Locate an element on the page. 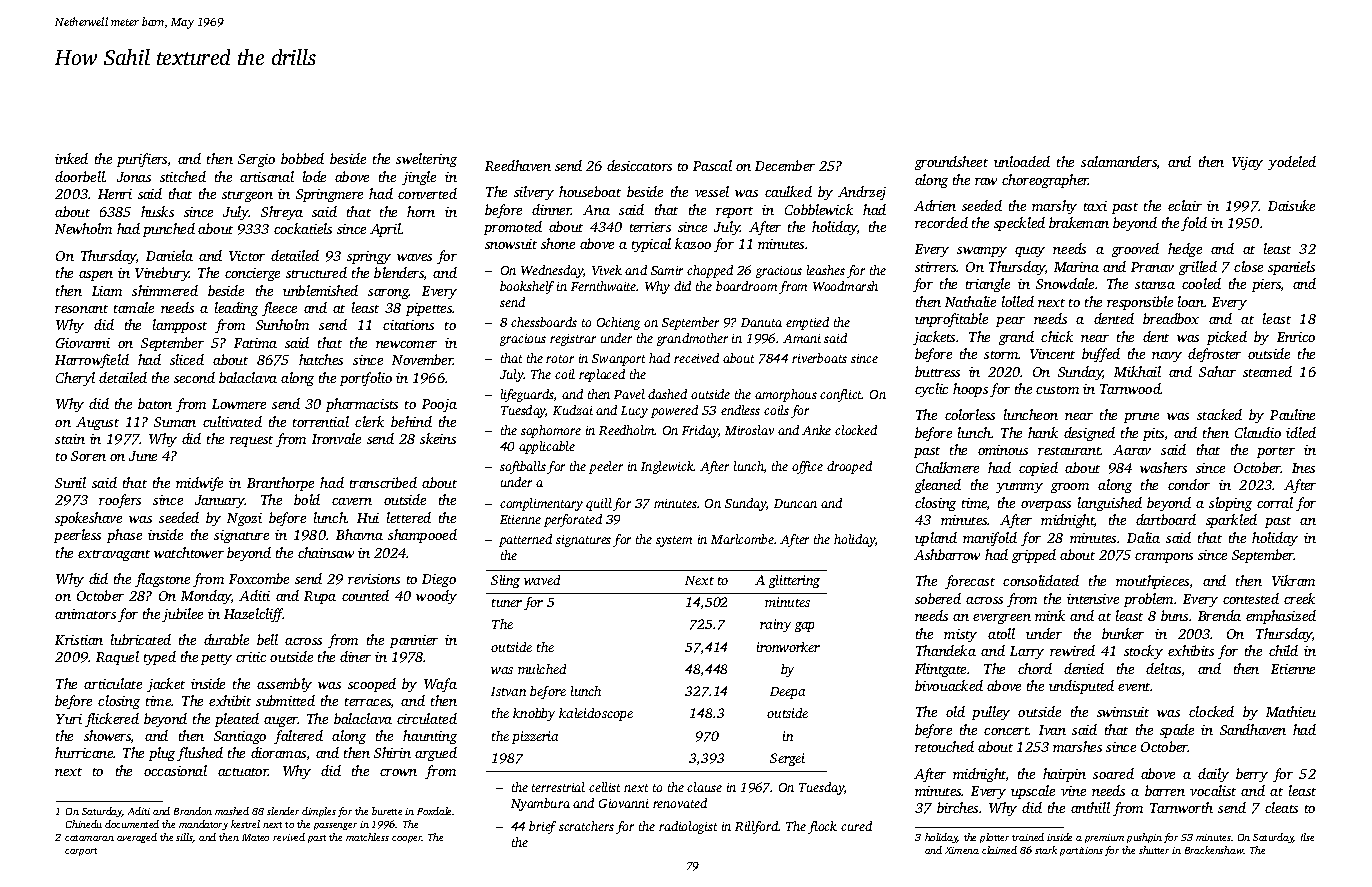 Image resolution: width=1372 pixels, height=887 pixels. Brackenshaw is located at coordinates (1214, 850).
